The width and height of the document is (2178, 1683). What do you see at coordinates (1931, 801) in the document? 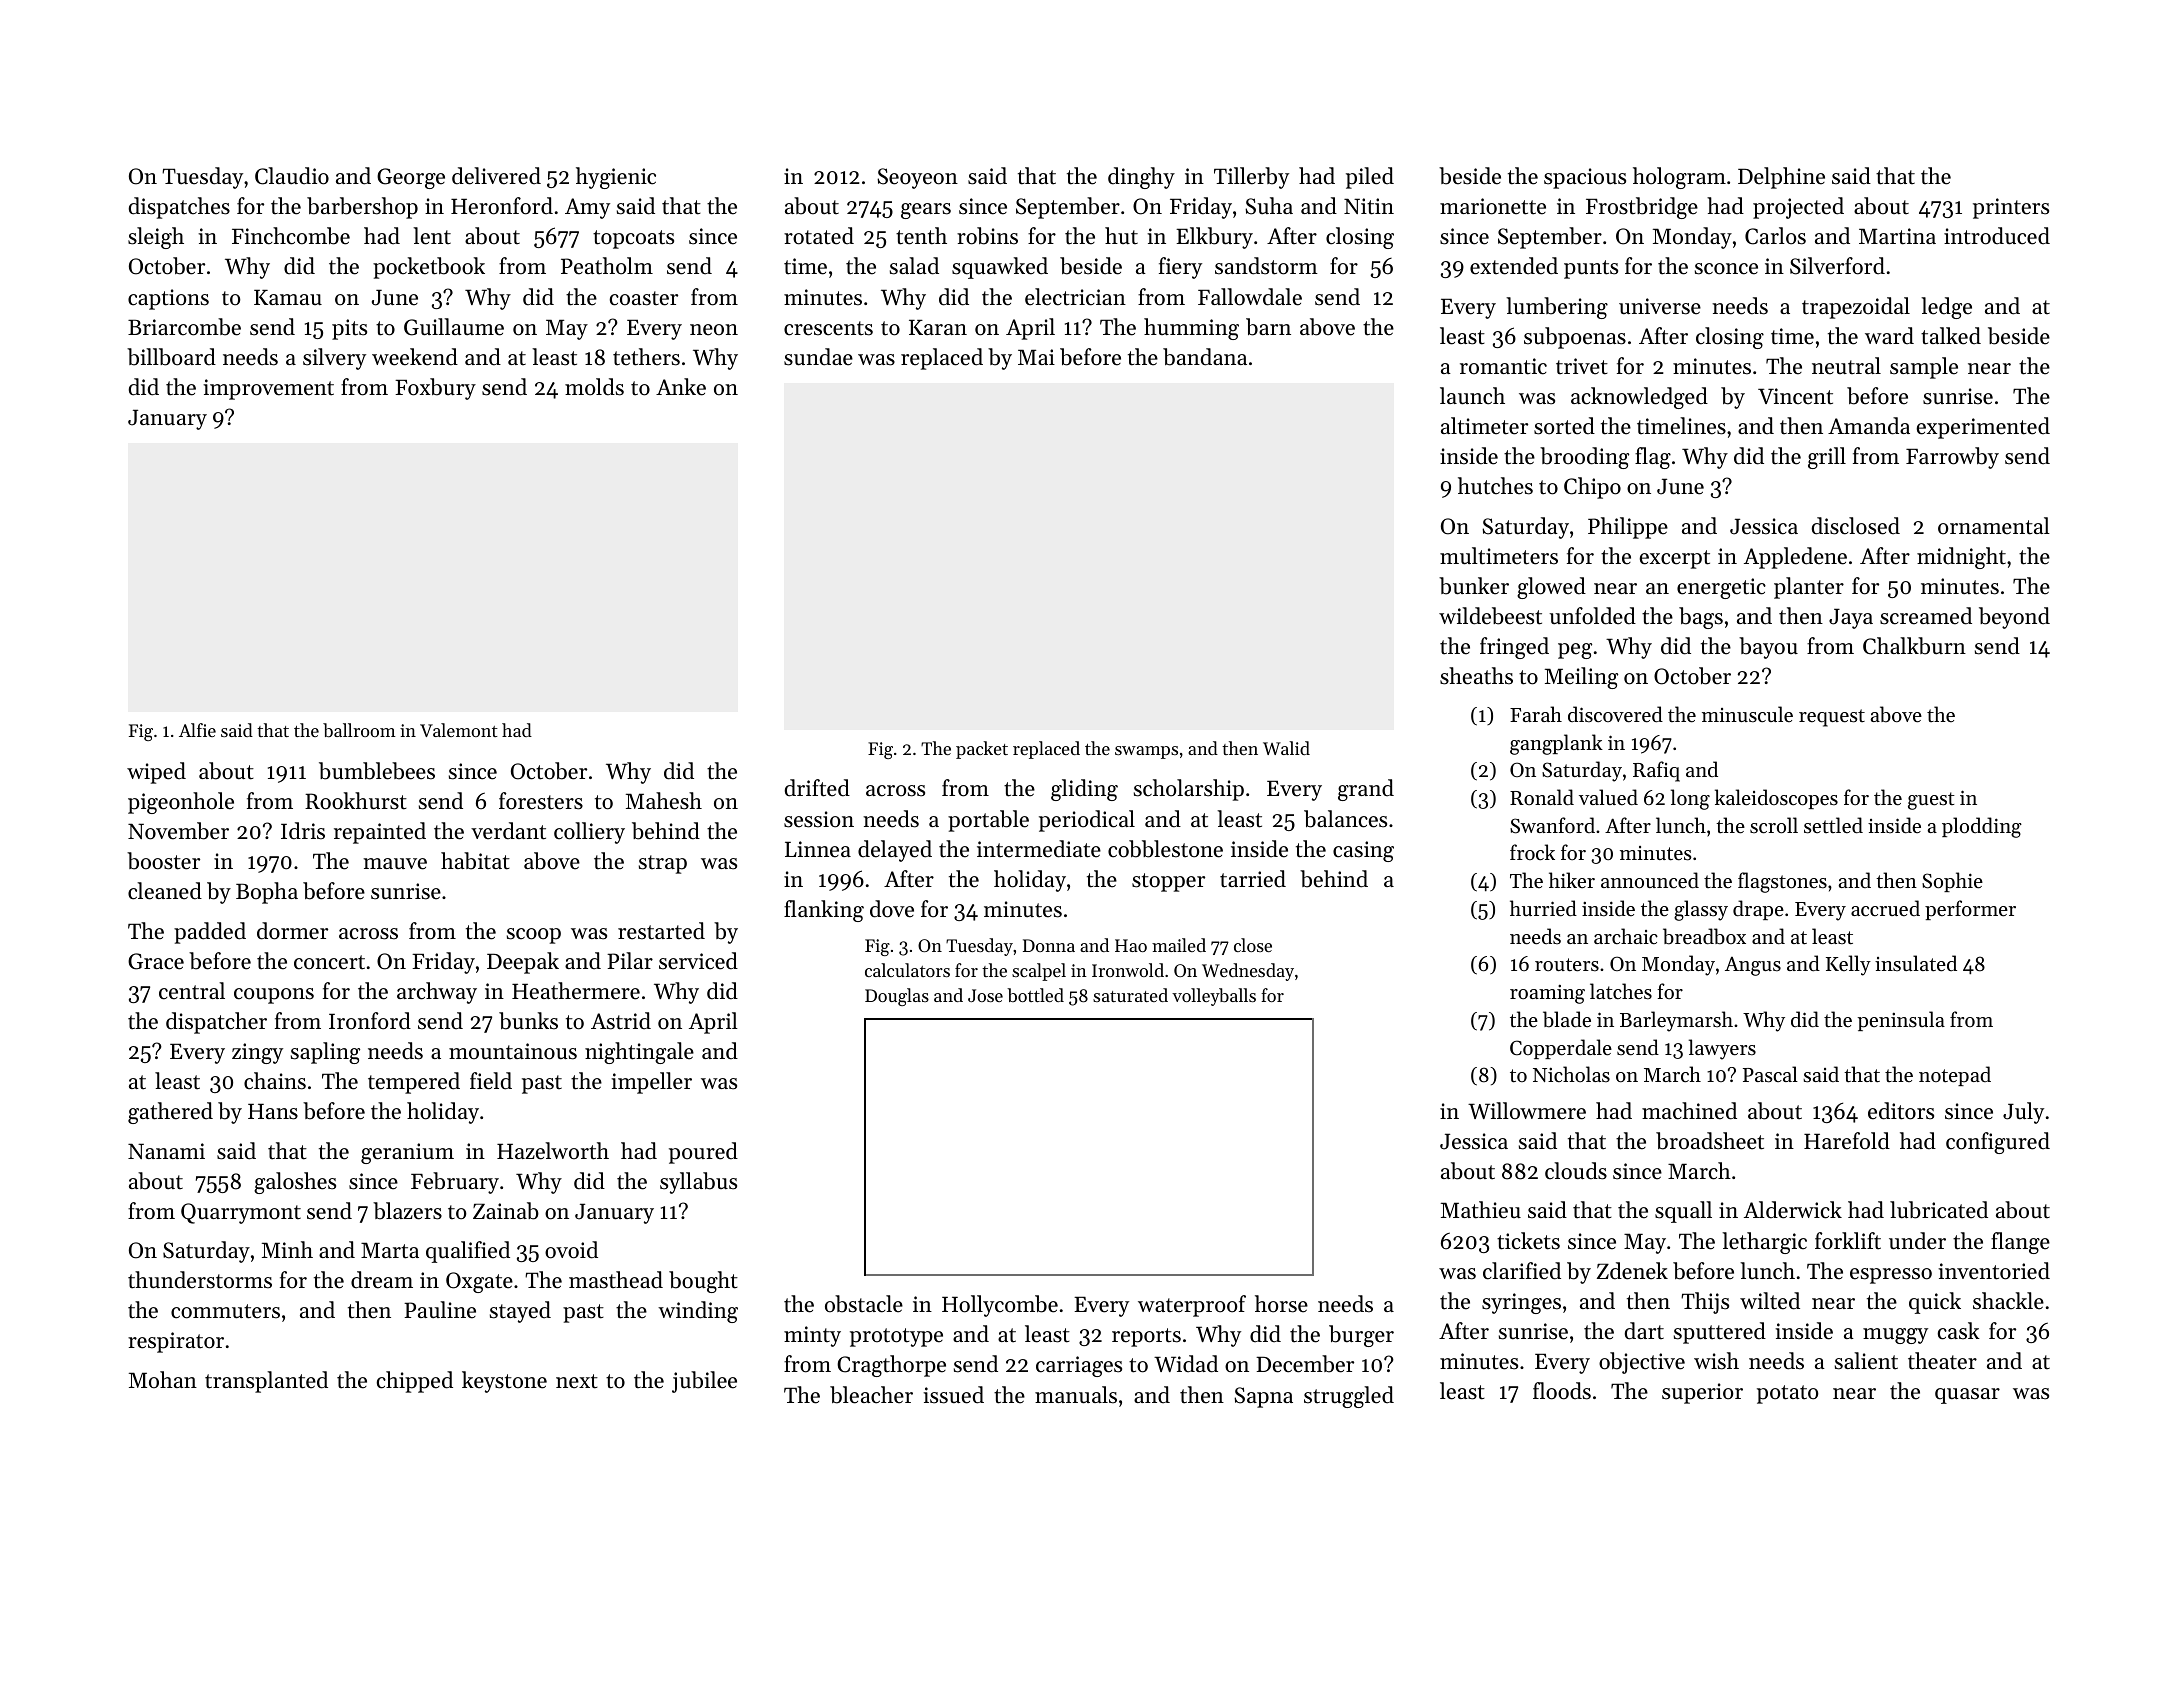
I see `guest` at bounding box center [1931, 801].
